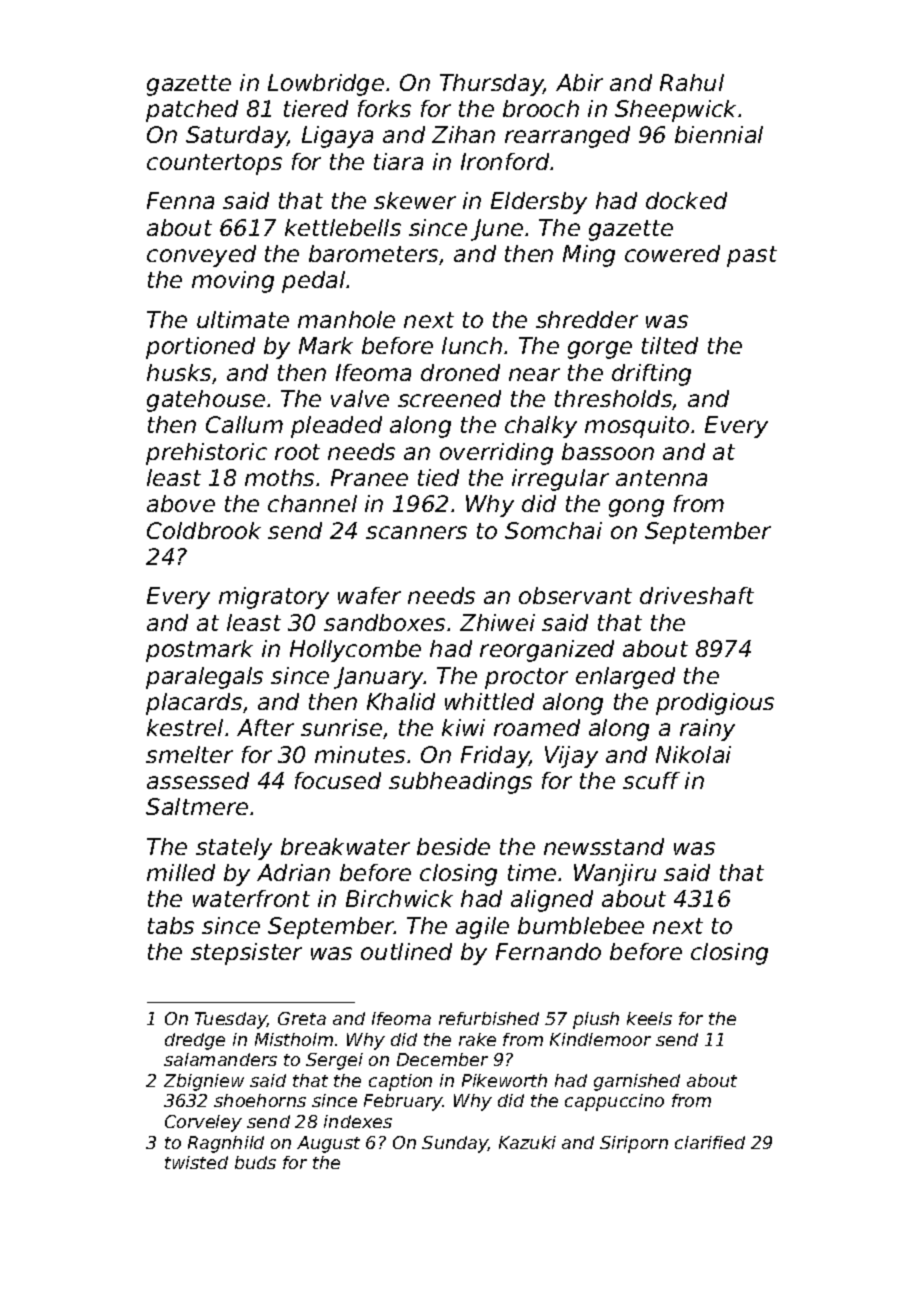 The height and width of the screenshot is (1314, 924). I want to click on scanners, so click(416, 532).
